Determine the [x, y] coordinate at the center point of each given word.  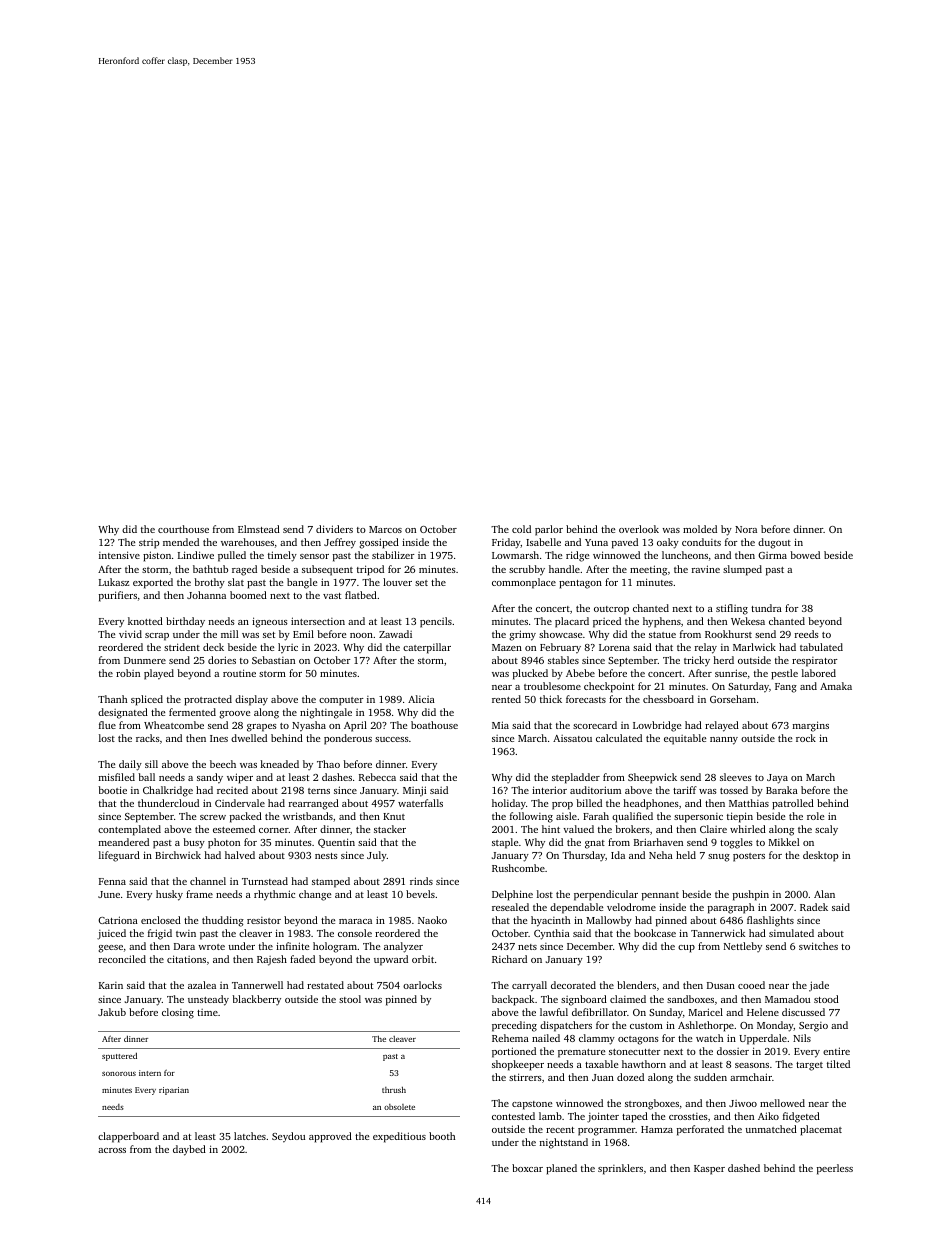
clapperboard [128, 1137]
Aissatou [572, 738]
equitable [685, 739]
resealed [510, 907]
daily [130, 765]
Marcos [385, 529]
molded [700, 529]
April [355, 726]
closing [178, 1013]
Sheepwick [652, 778]
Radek [814, 907]
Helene [763, 1012]
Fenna [112, 881]
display [251, 700]
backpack [513, 1000]
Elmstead [259, 529]
